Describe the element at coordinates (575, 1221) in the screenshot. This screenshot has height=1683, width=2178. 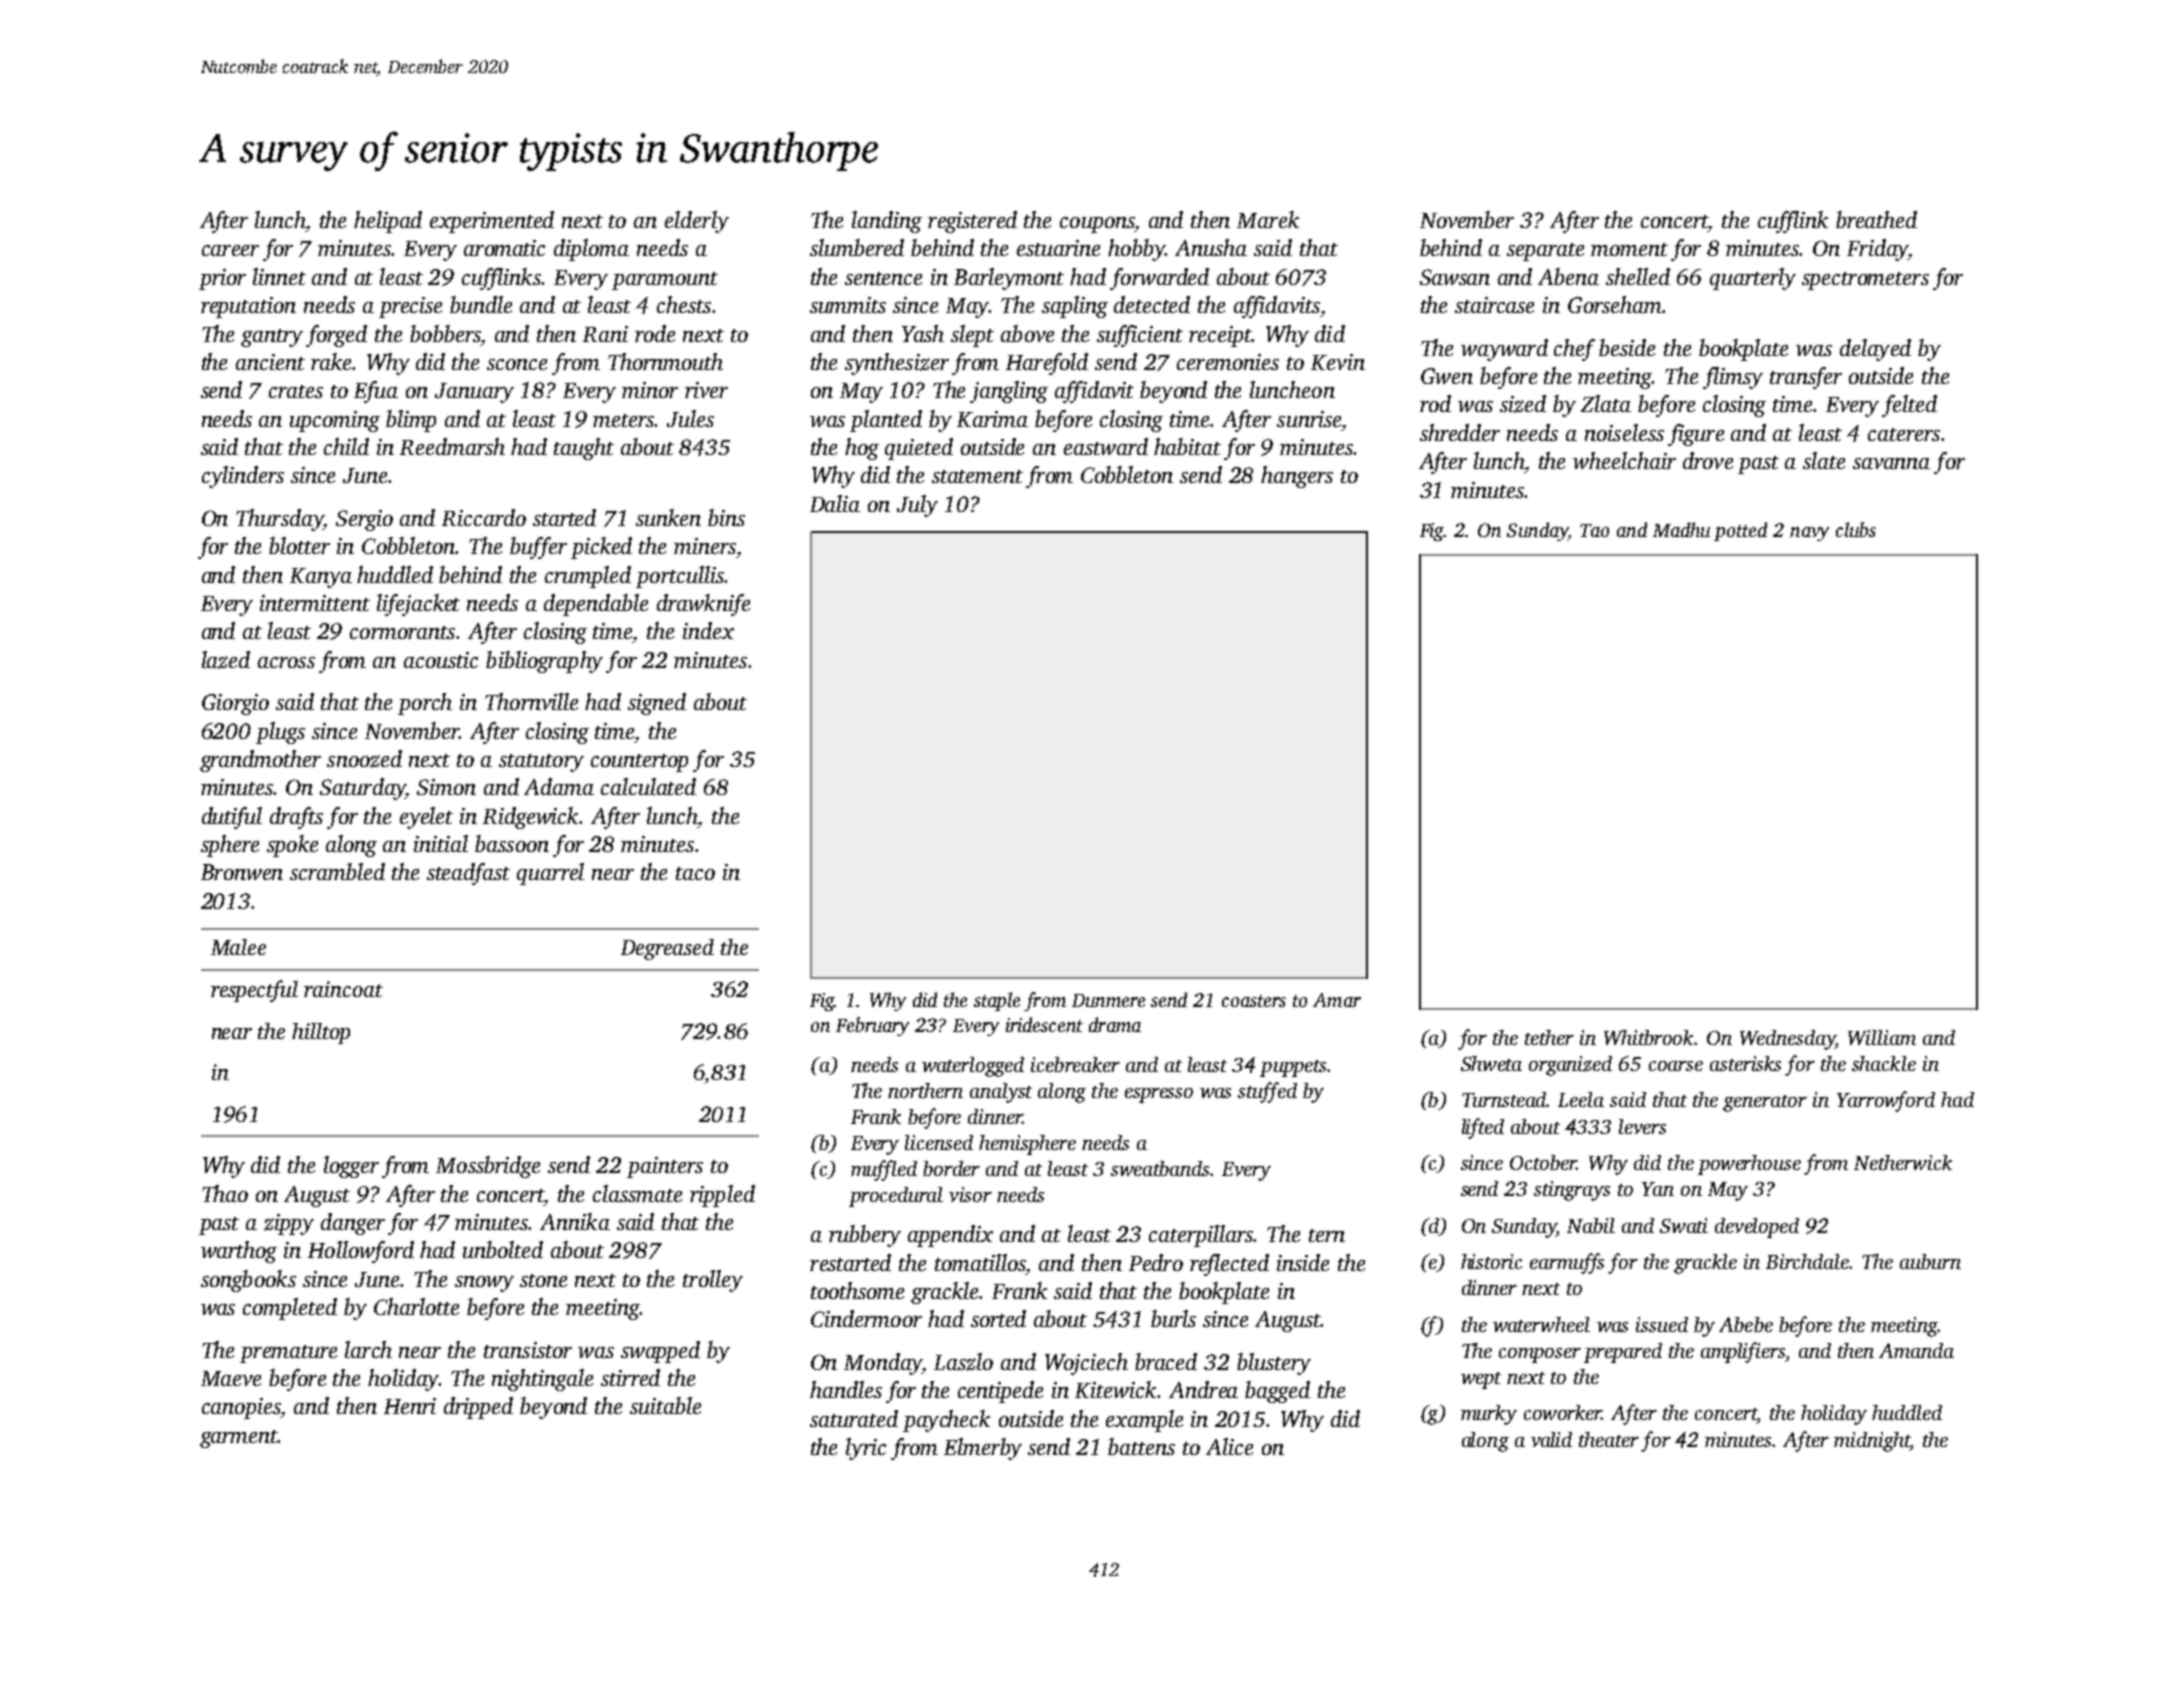
I see `Annika` at that location.
